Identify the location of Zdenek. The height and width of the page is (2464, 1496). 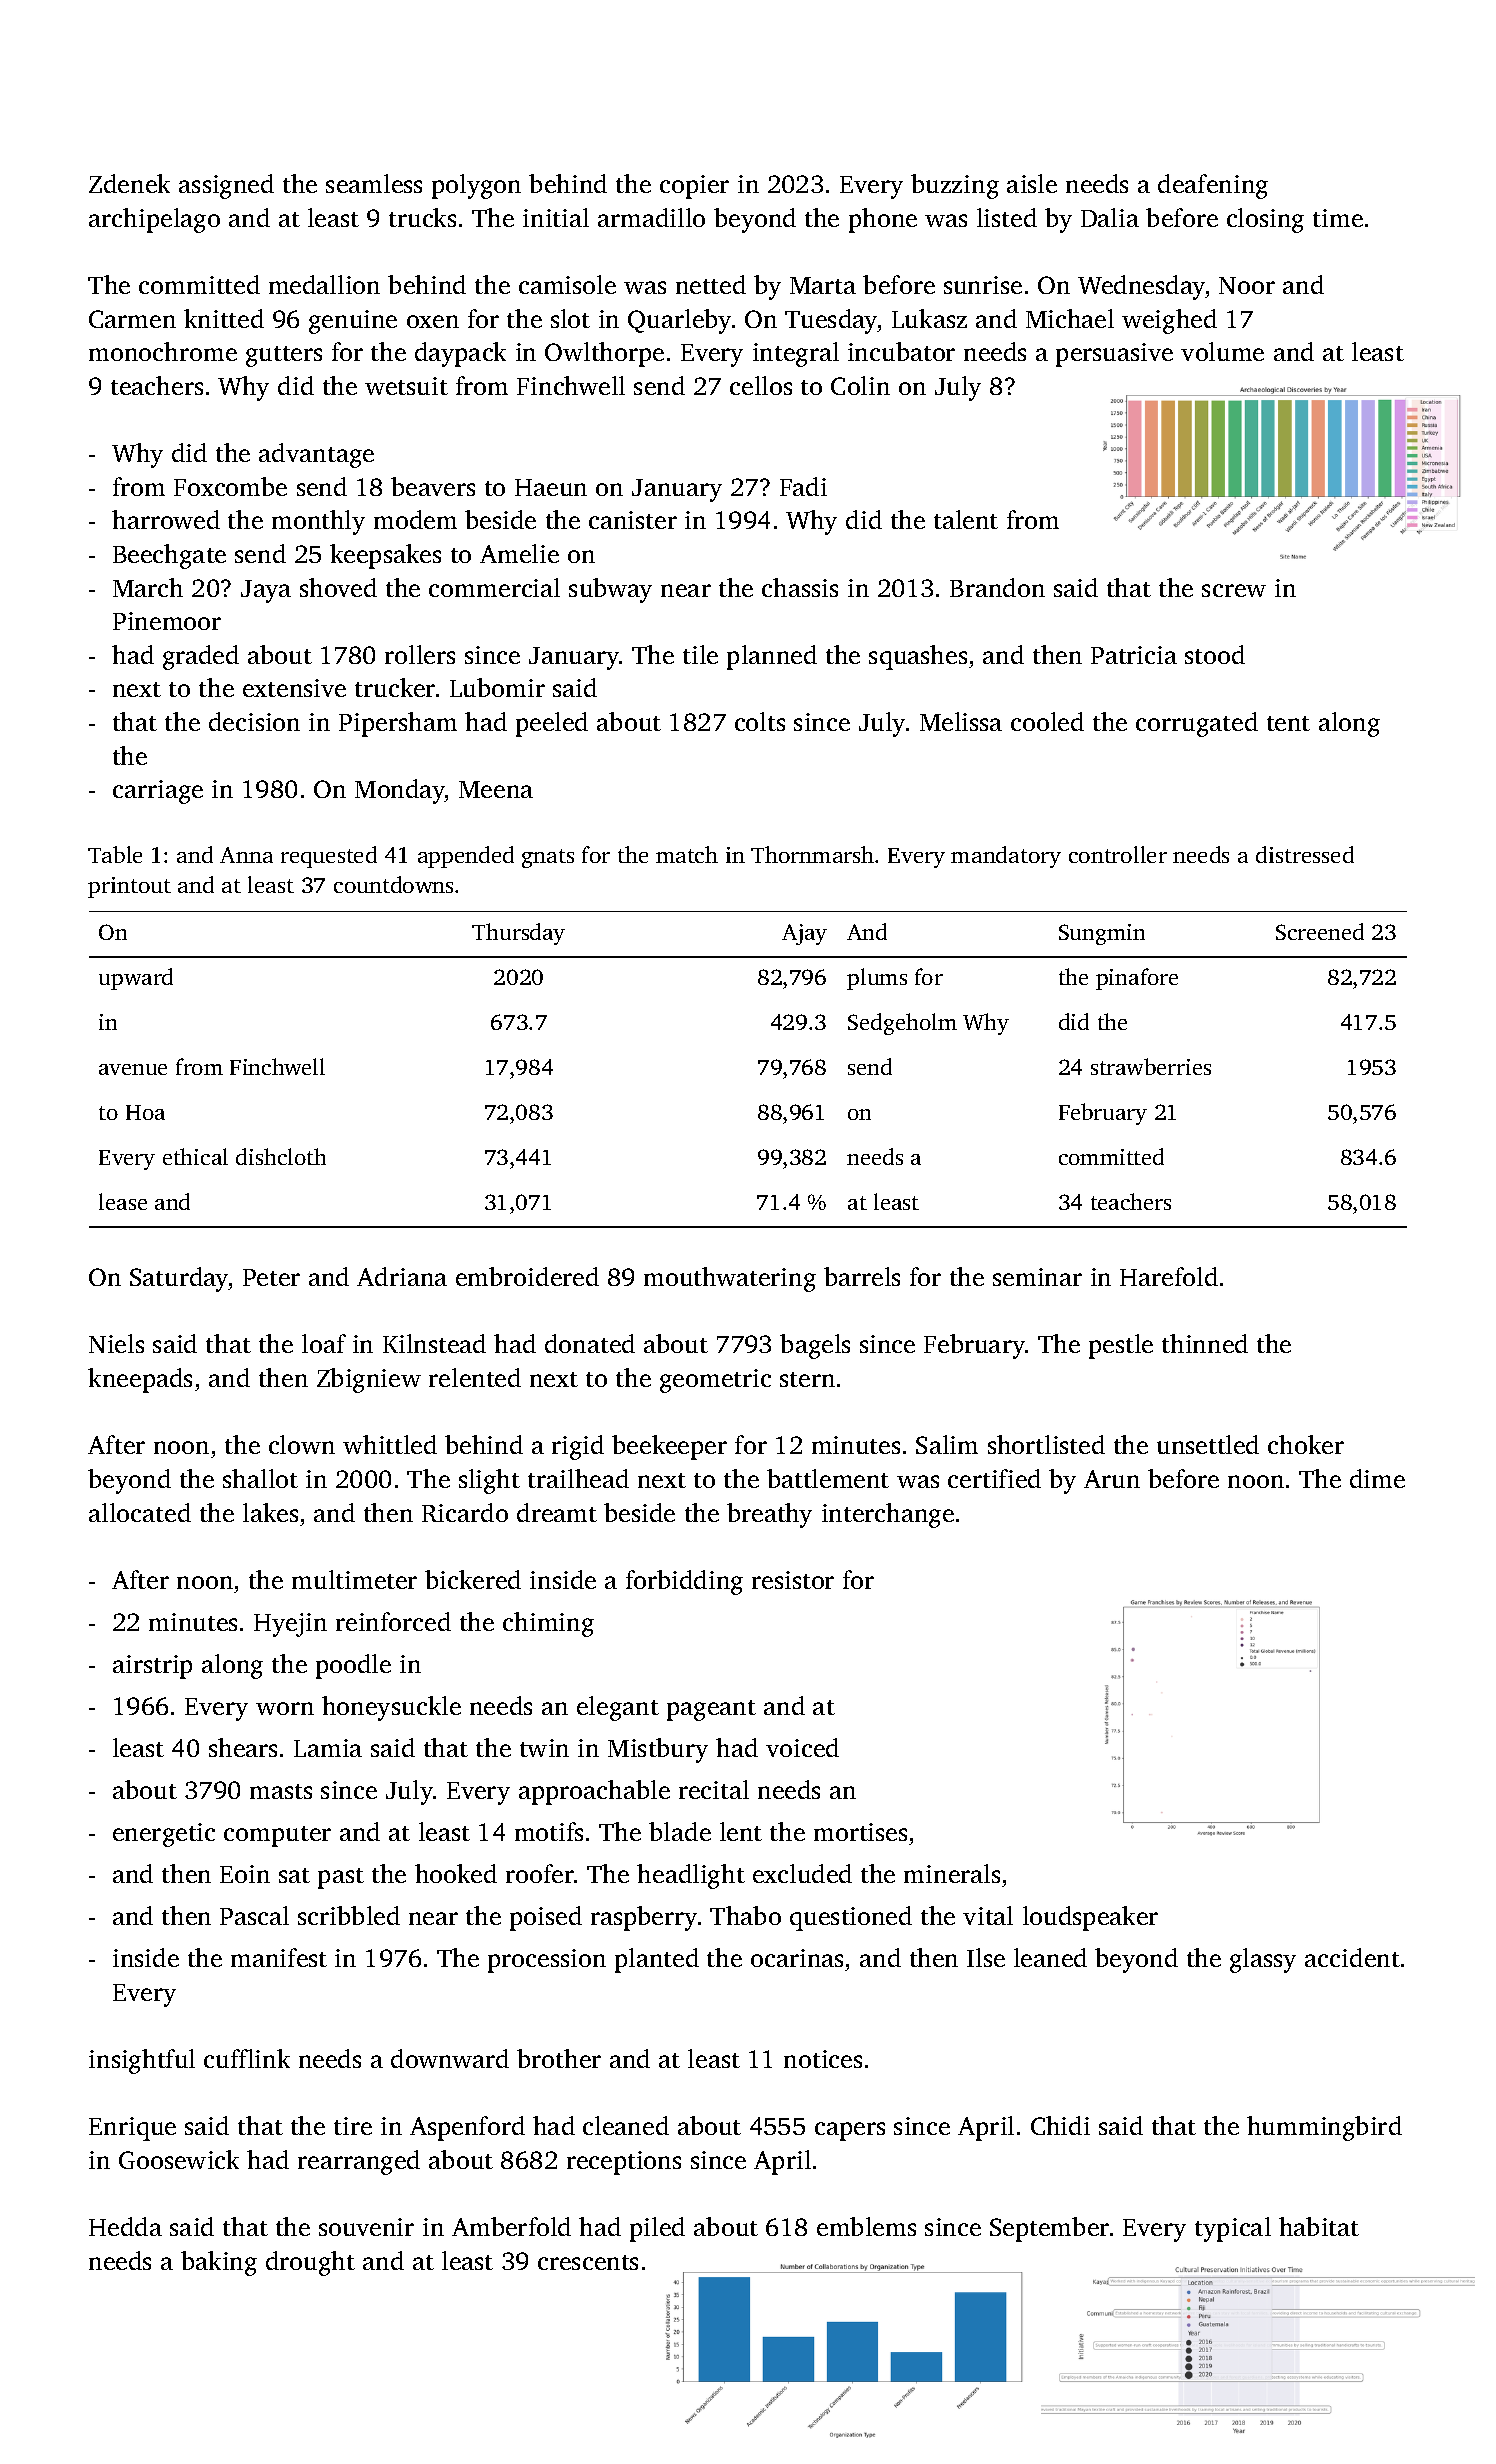
(129, 183).
